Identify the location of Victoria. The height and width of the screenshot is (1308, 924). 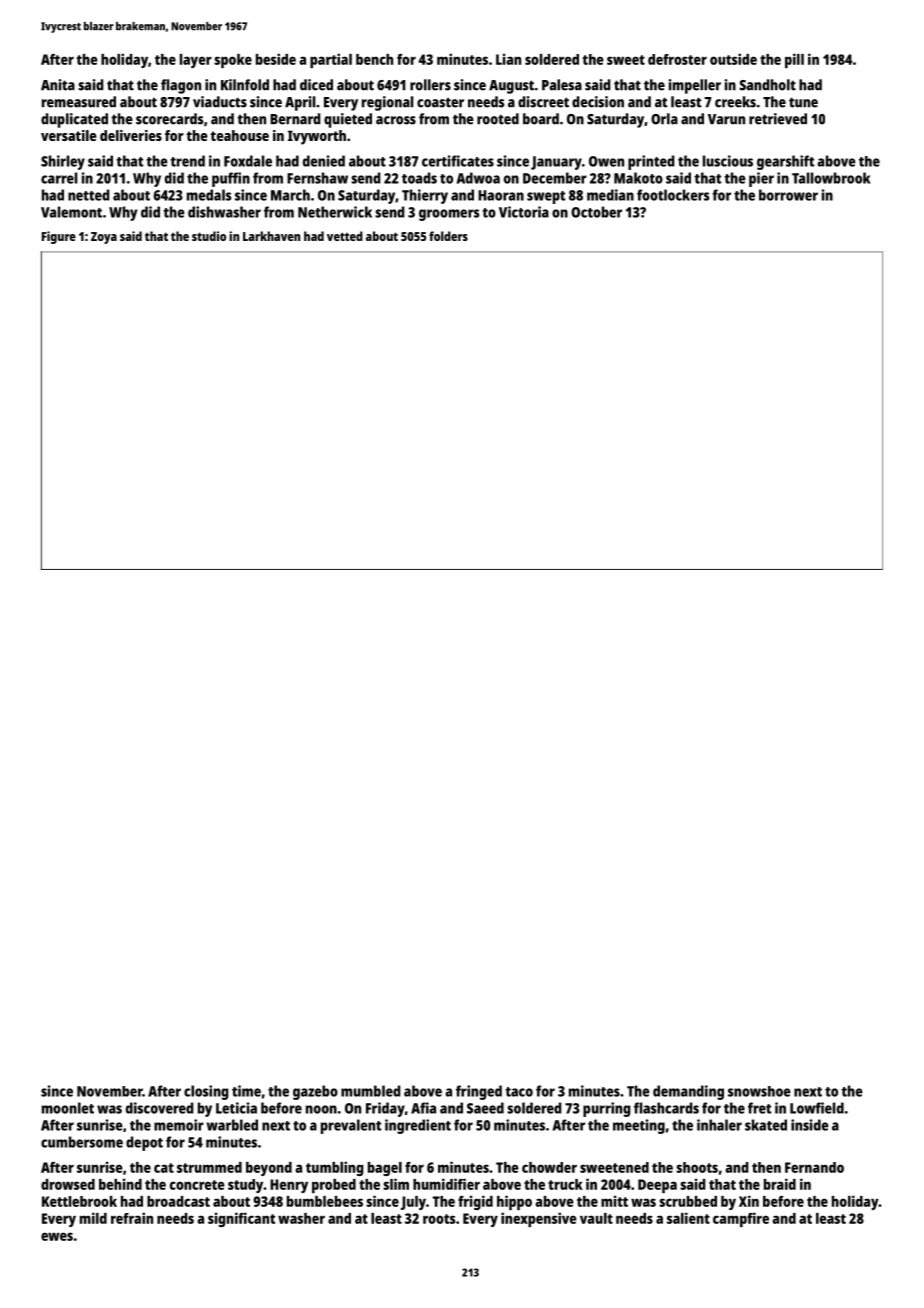
(524, 212).
